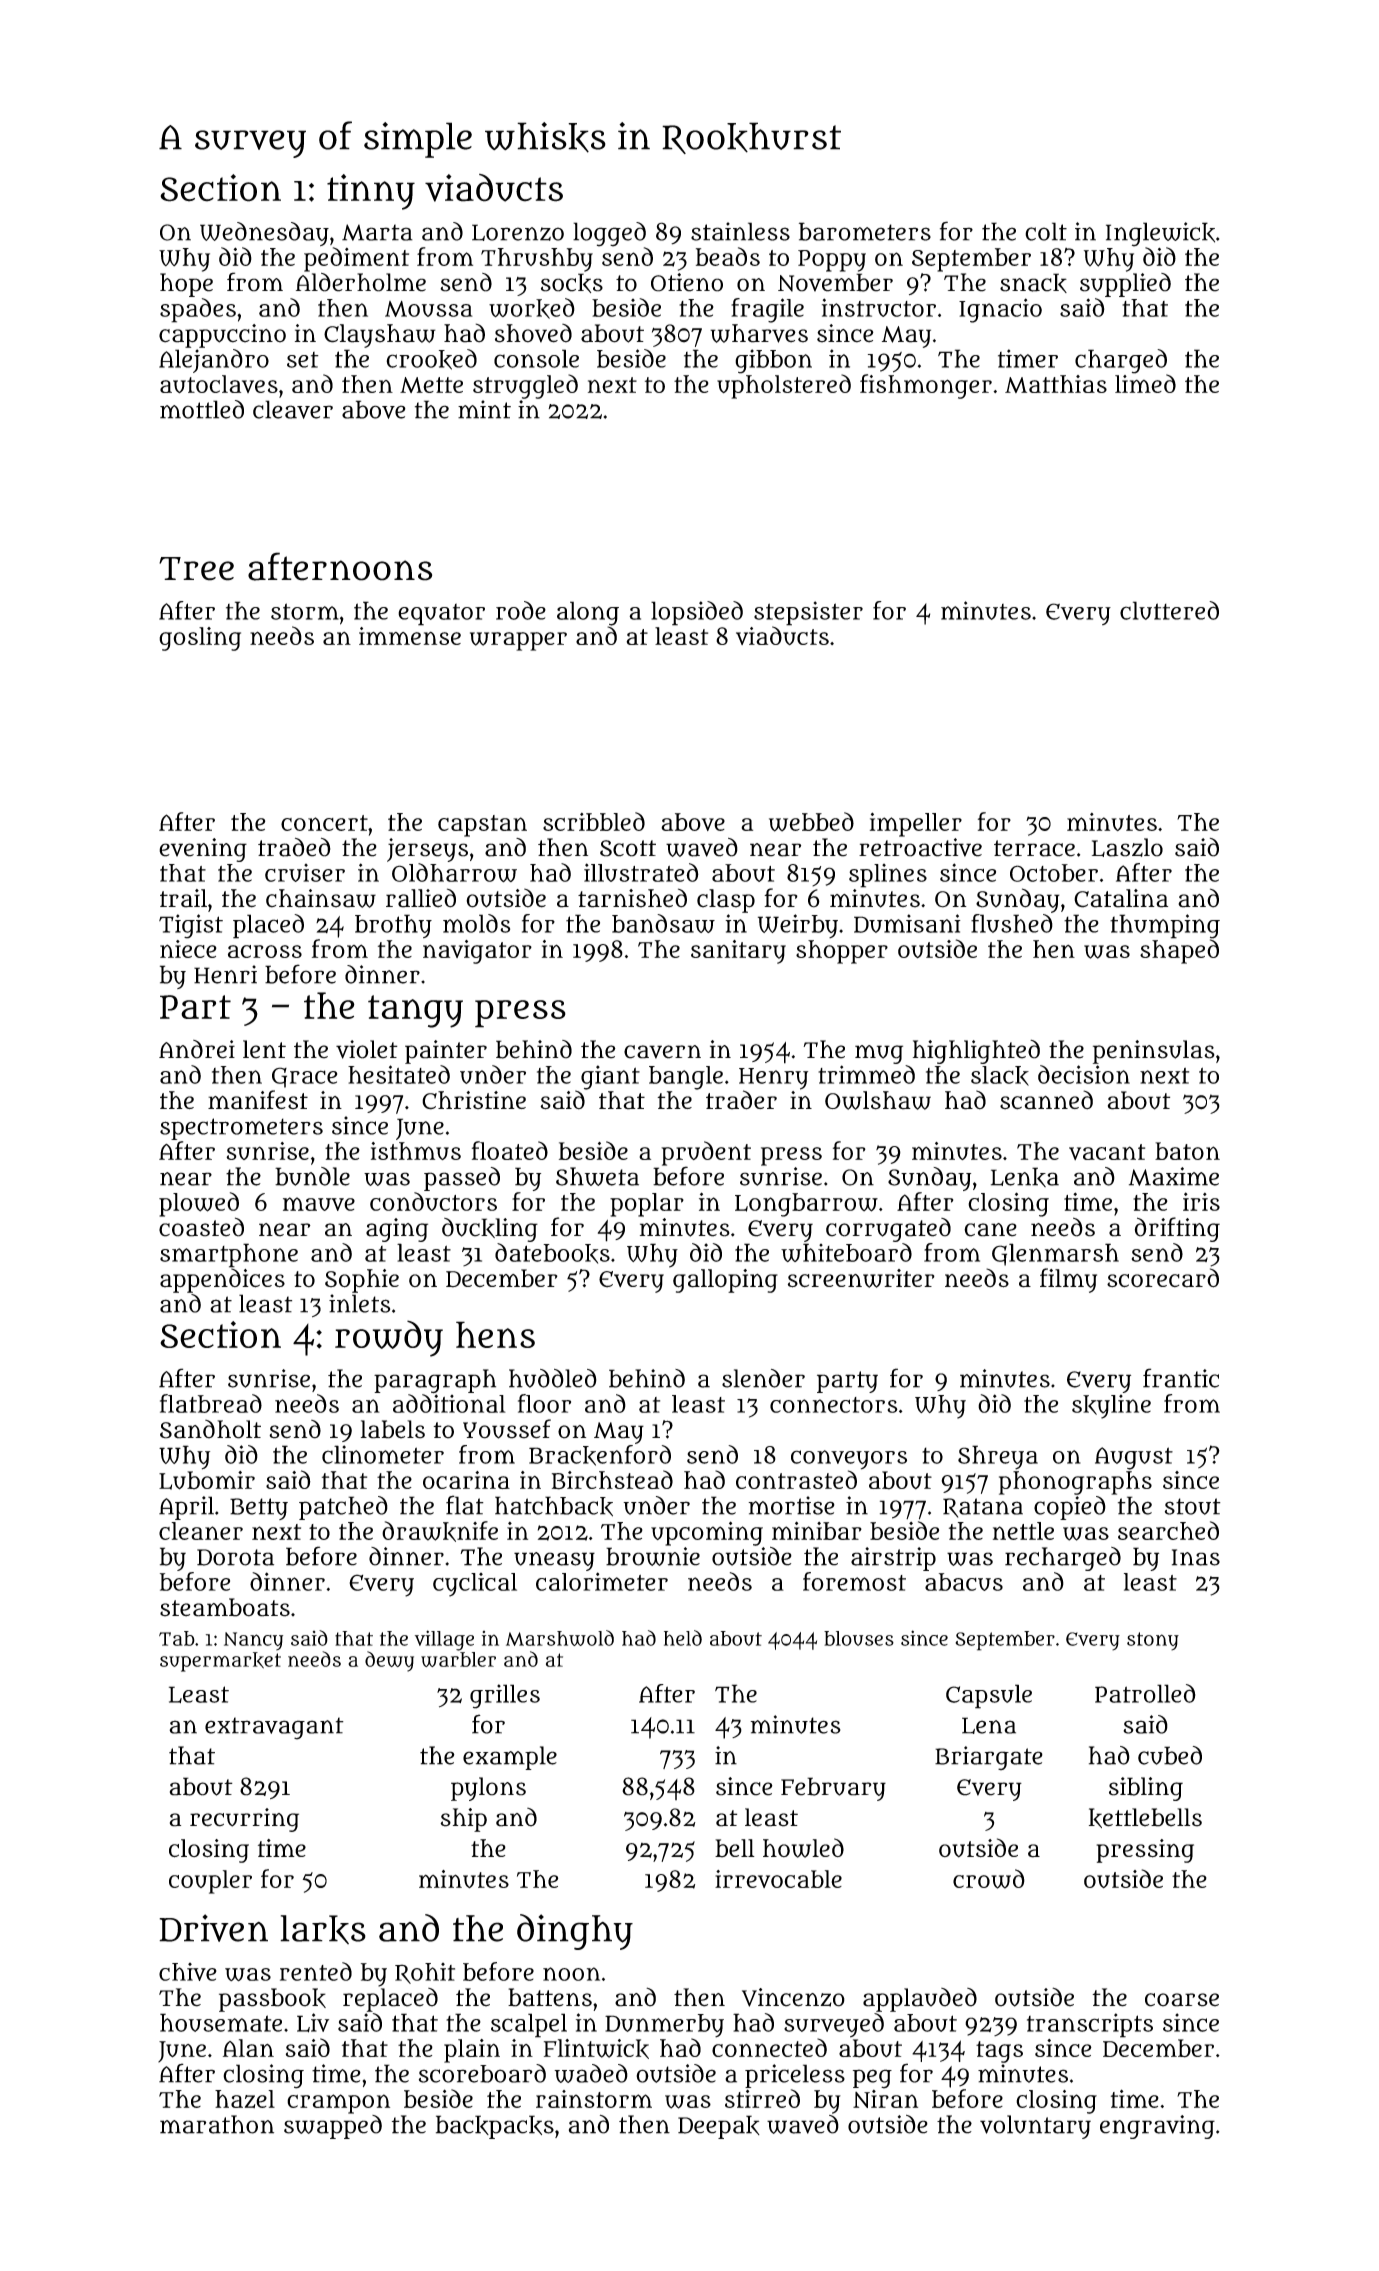  I want to click on instructor, so click(879, 307).
